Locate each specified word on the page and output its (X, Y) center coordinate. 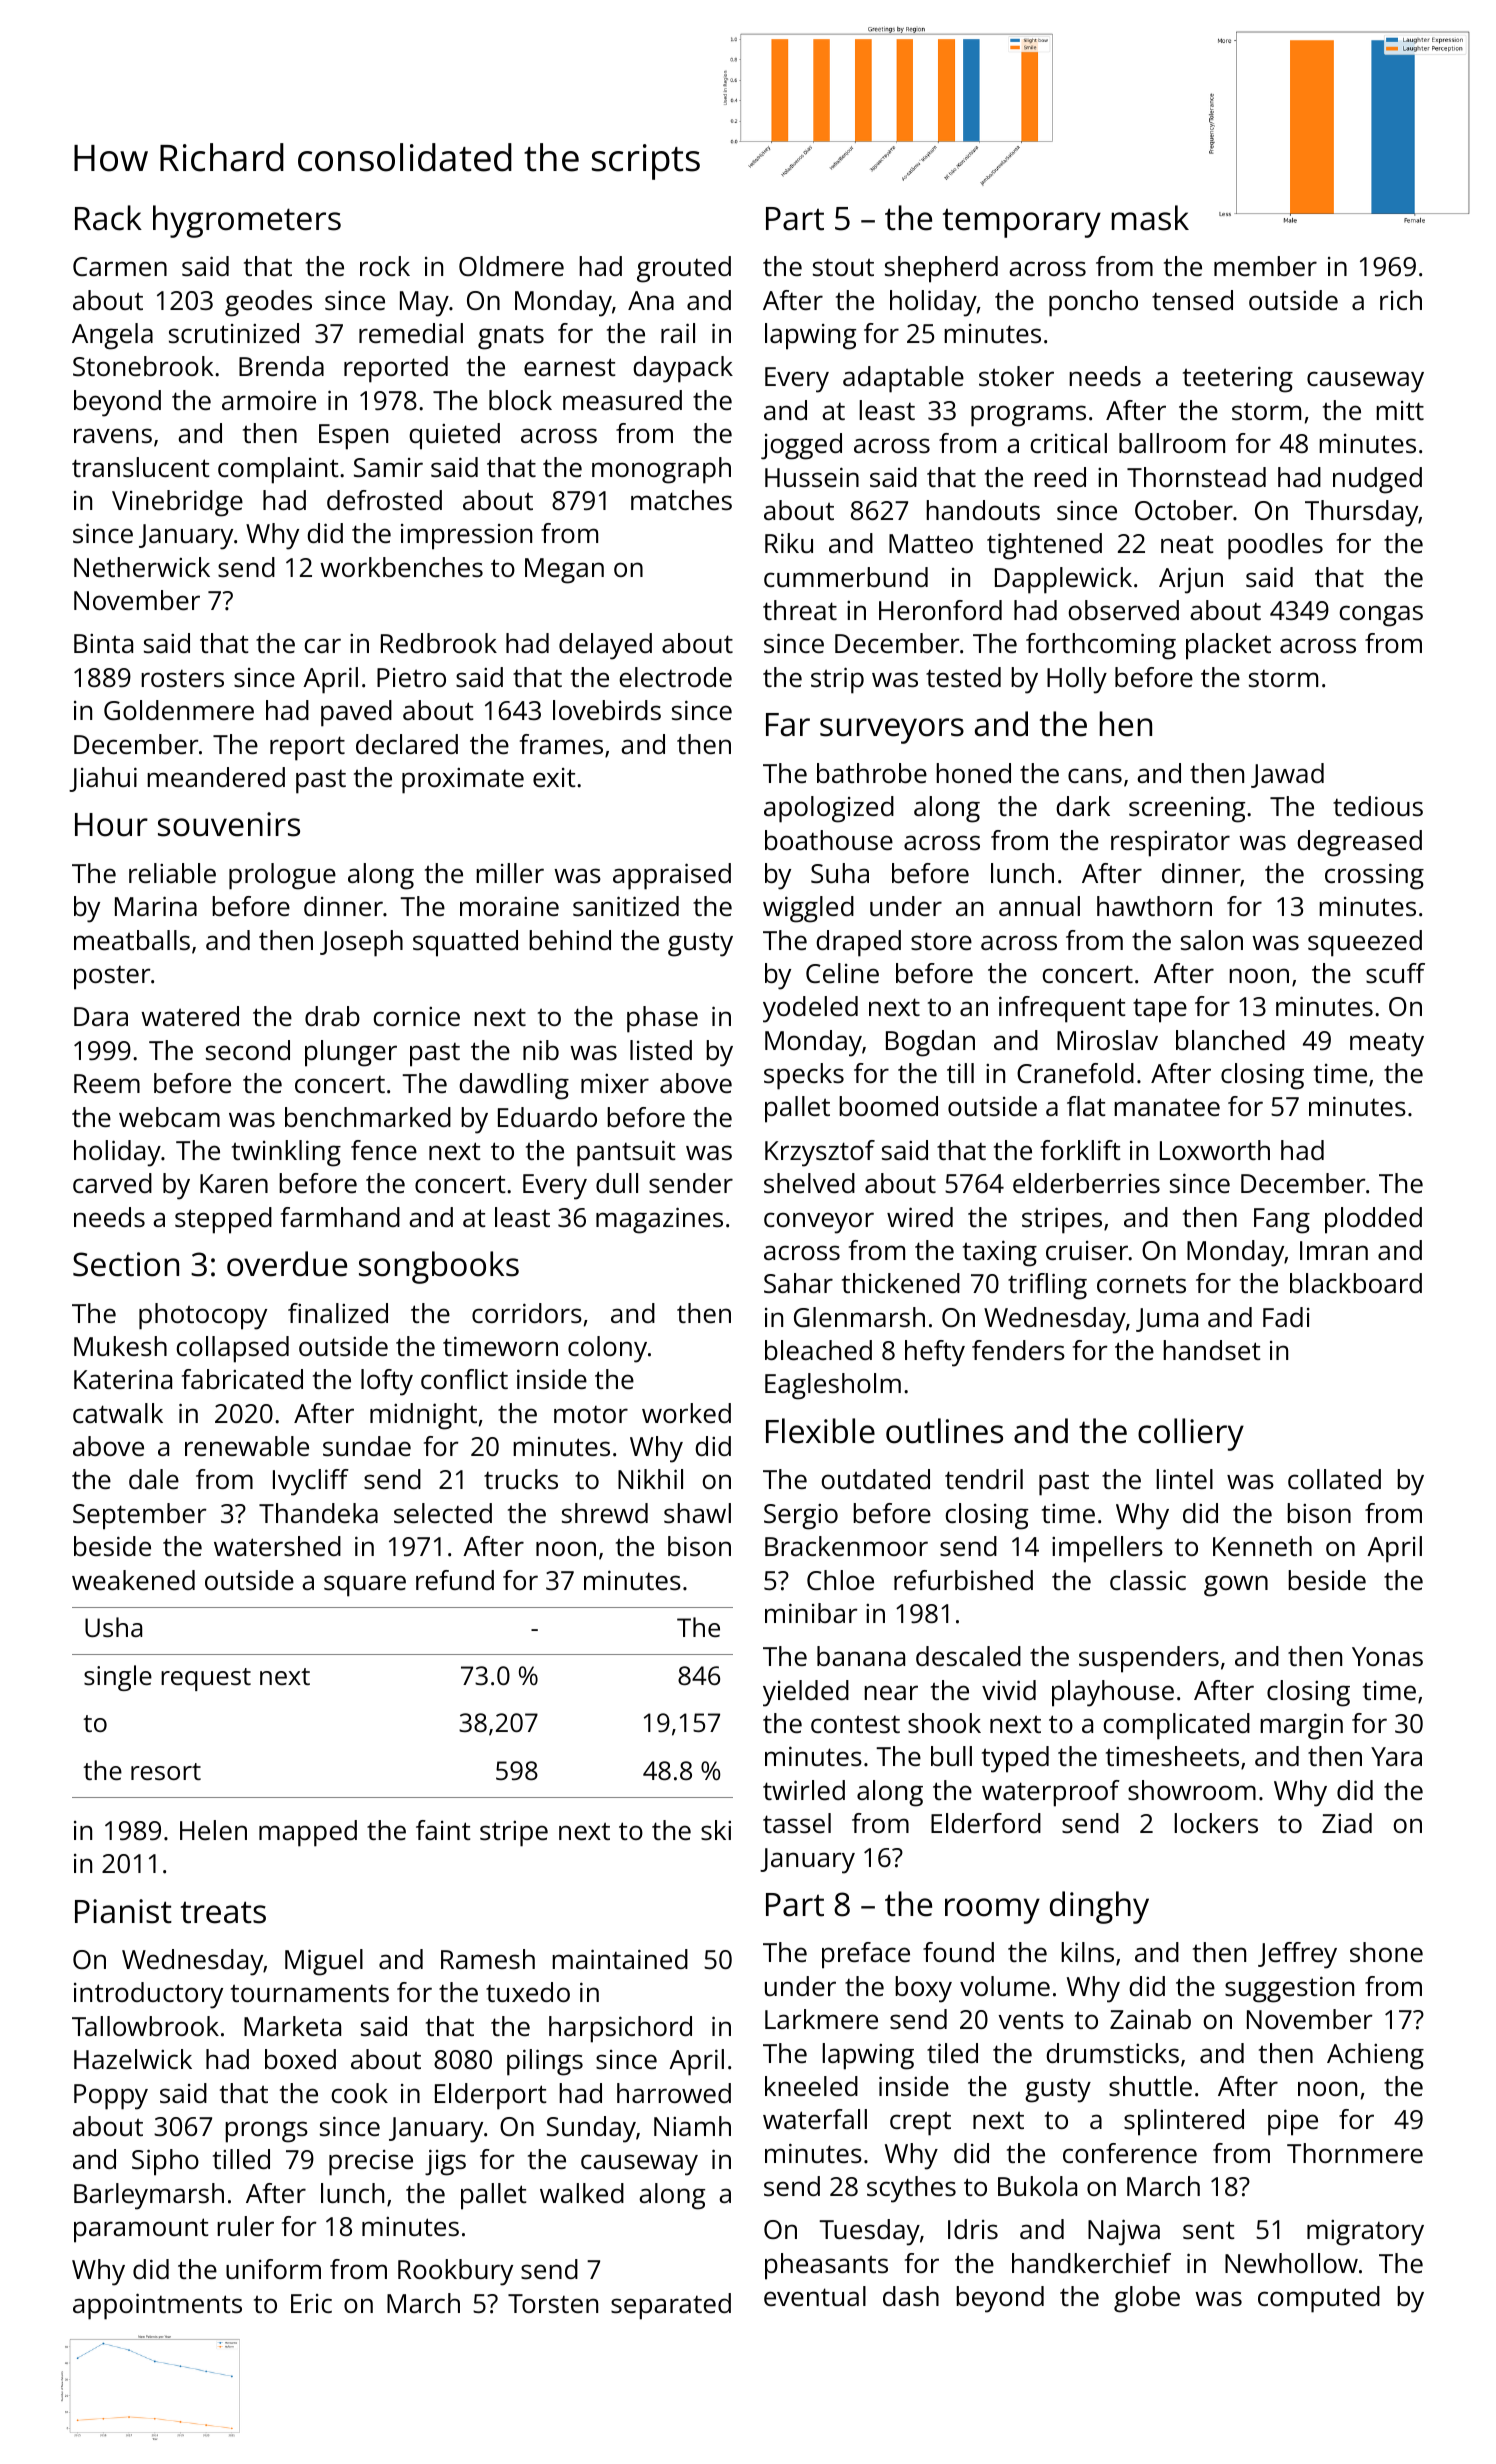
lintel (1184, 1479)
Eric (311, 2303)
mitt (1400, 410)
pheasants (826, 2266)
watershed (277, 1546)
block (520, 400)
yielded (806, 1693)
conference (1130, 2153)
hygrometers (247, 221)
